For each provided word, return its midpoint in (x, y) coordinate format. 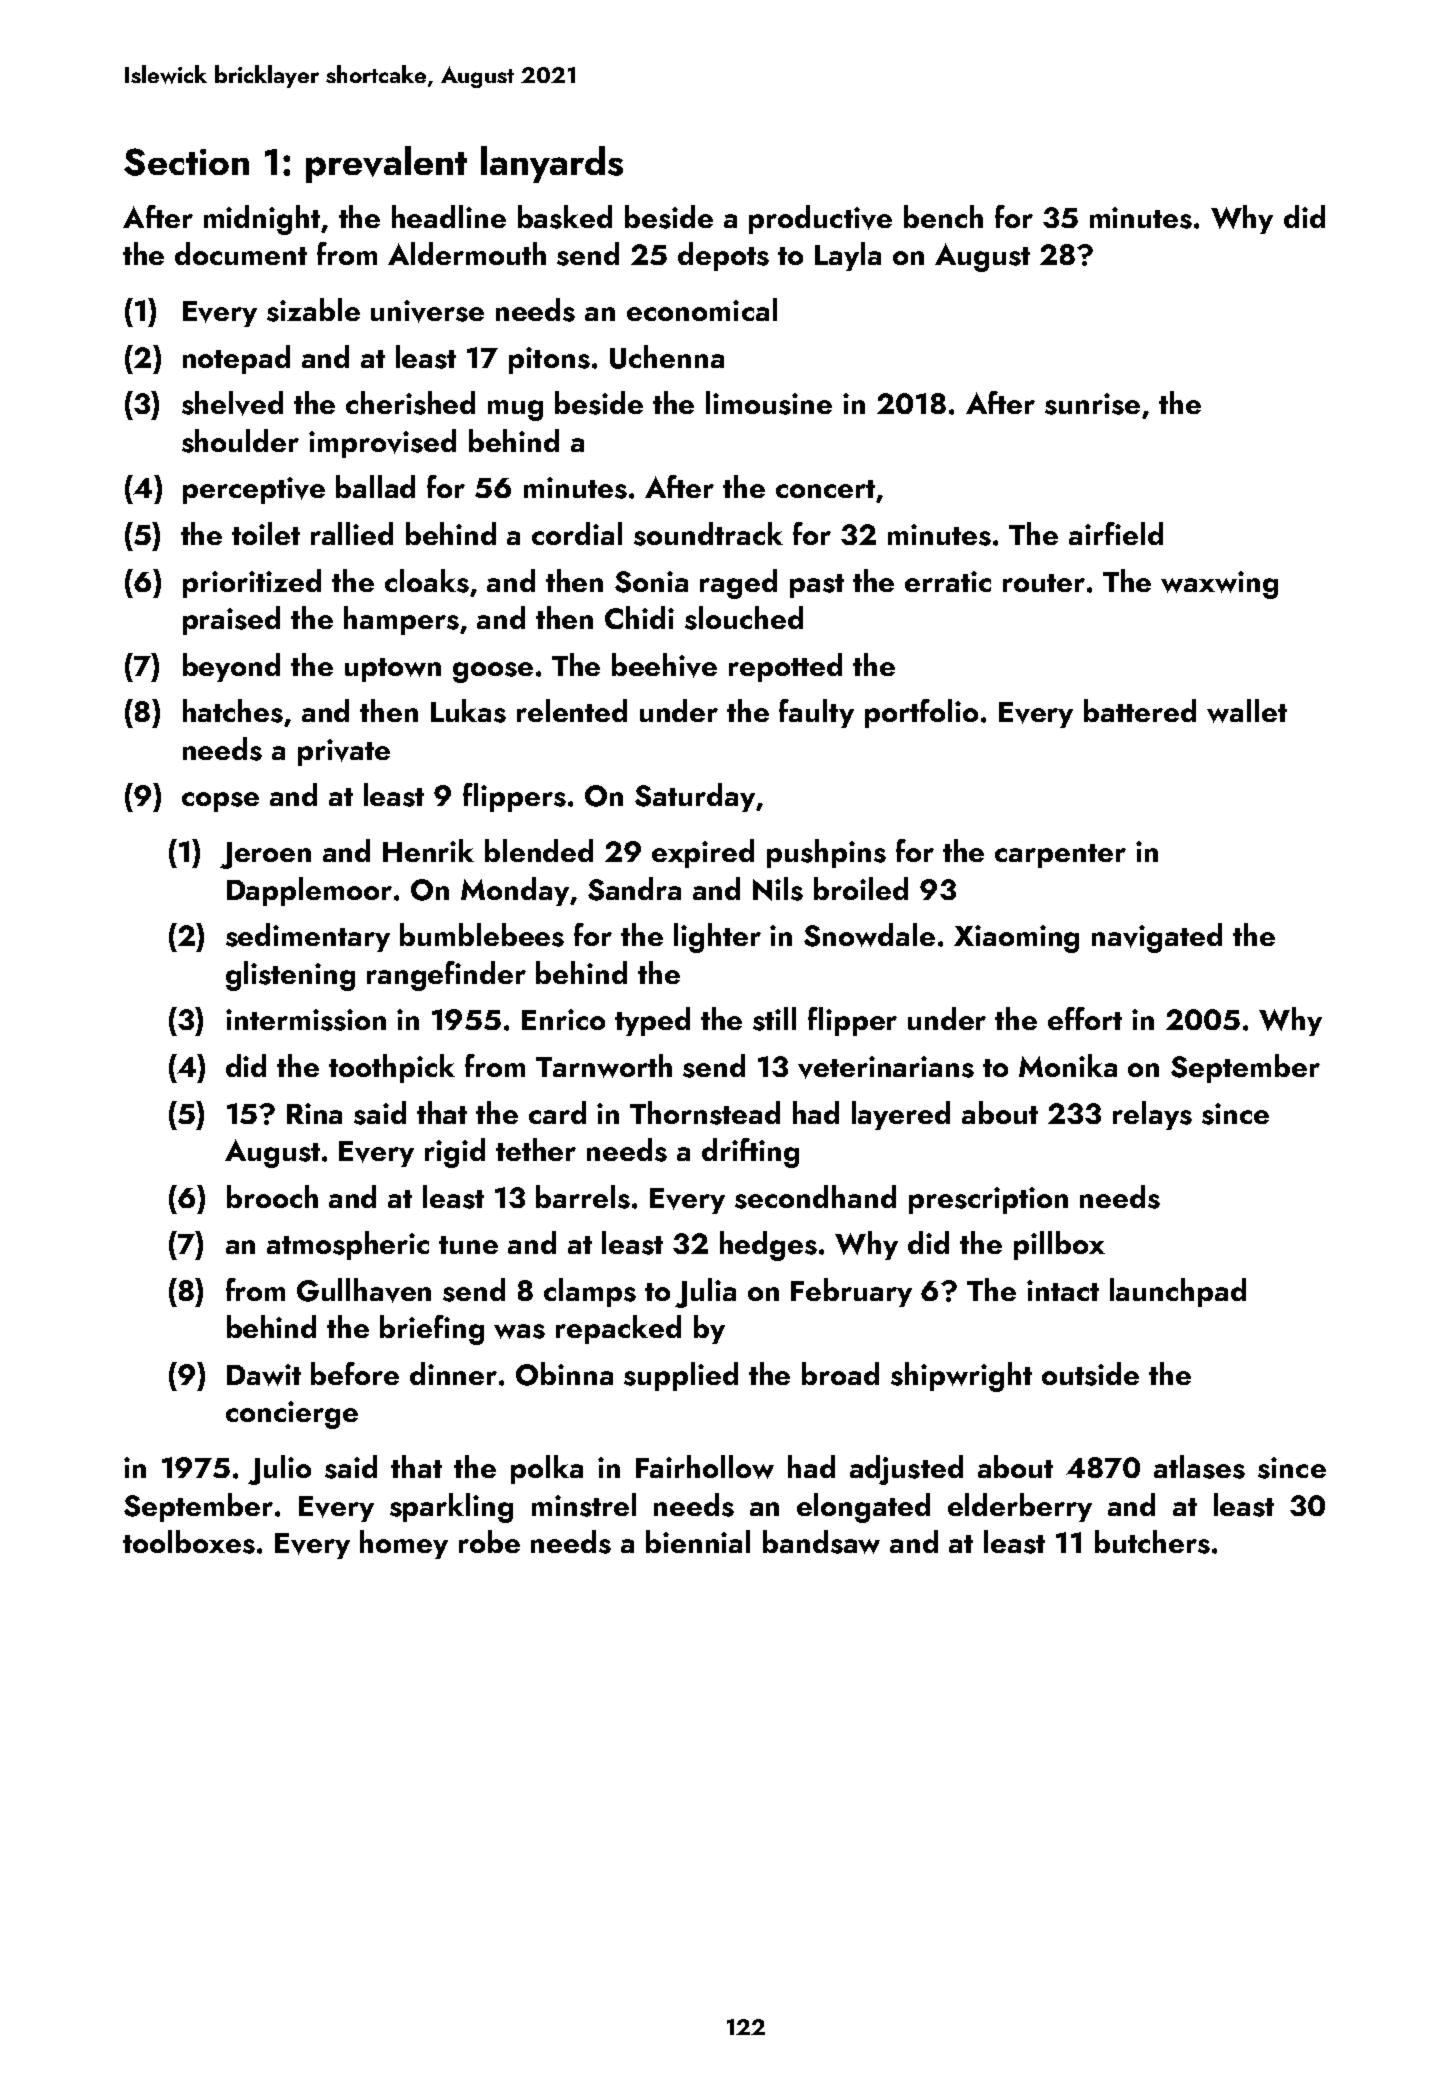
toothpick (392, 1068)
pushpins (826, 853)
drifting (750, 1153)
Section (186, 162)
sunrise (1092, 404)
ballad (375, 486)
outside (1090, 1374)
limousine (769, 403)
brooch (272, 1196)
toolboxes (189, 1542)
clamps (590, 1292)
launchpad (1178, 1292)
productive (820, 219)
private (344, 752)
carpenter (1060, 856)
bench (943, 216)
